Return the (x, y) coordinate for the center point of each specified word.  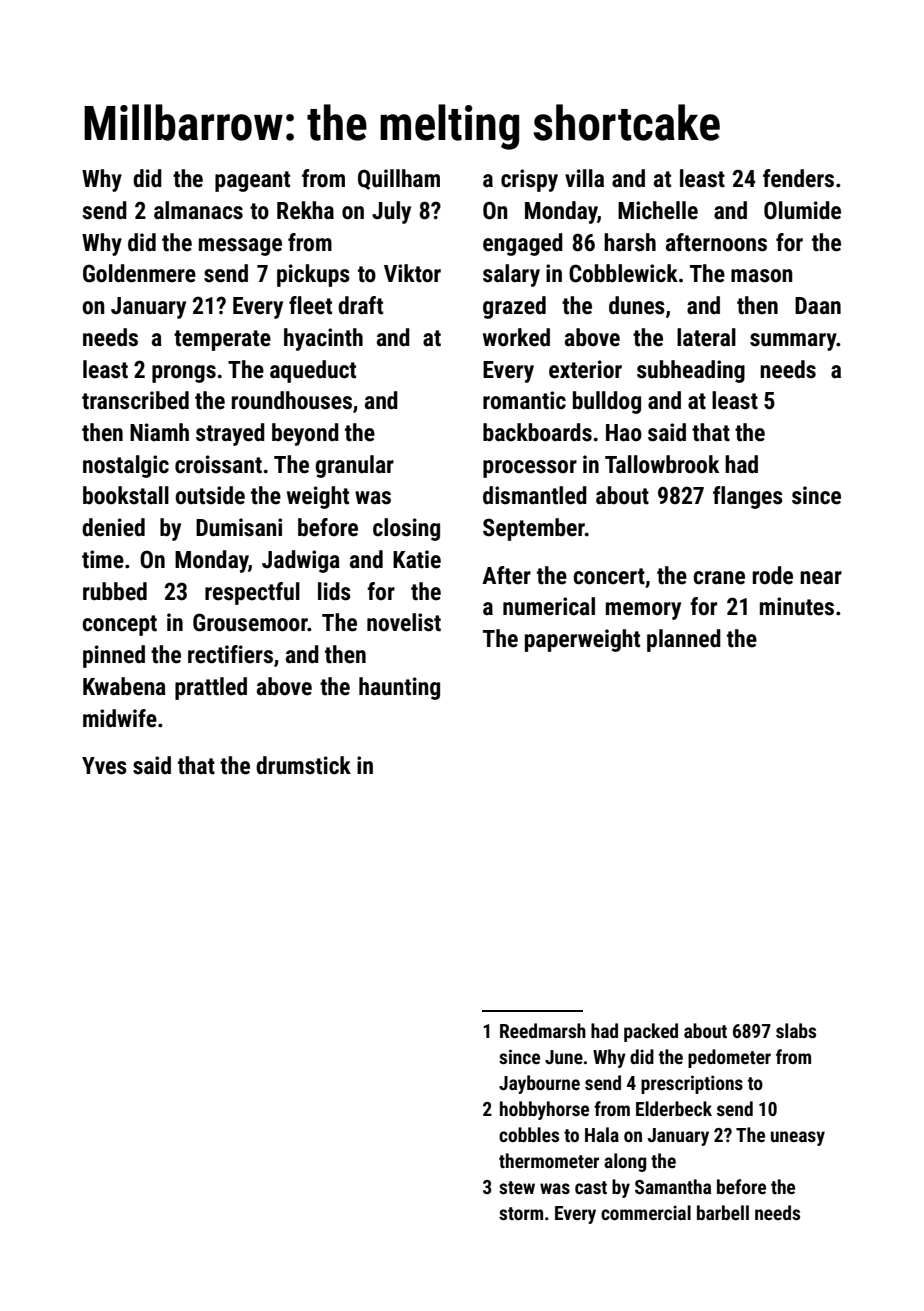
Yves (104, 766)
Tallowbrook (662, 464)
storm (521, 1213)
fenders (798, 178)
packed (651, 1032)
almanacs (198, 210)
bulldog (607, 402)
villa (584, 178)
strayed (230, 434)
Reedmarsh (543, 1030)
